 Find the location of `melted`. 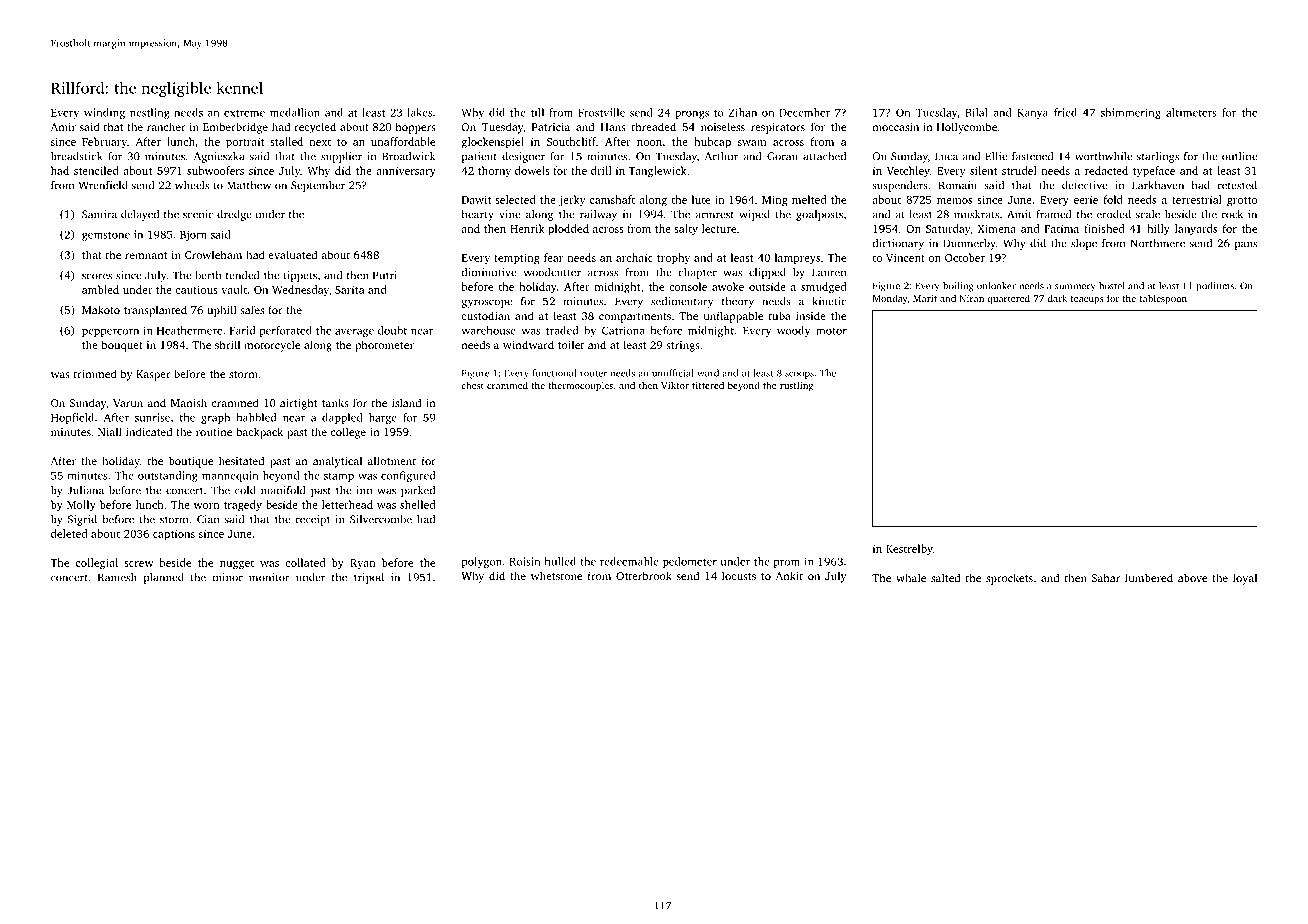

melted is located at coordinates (809, 199).
